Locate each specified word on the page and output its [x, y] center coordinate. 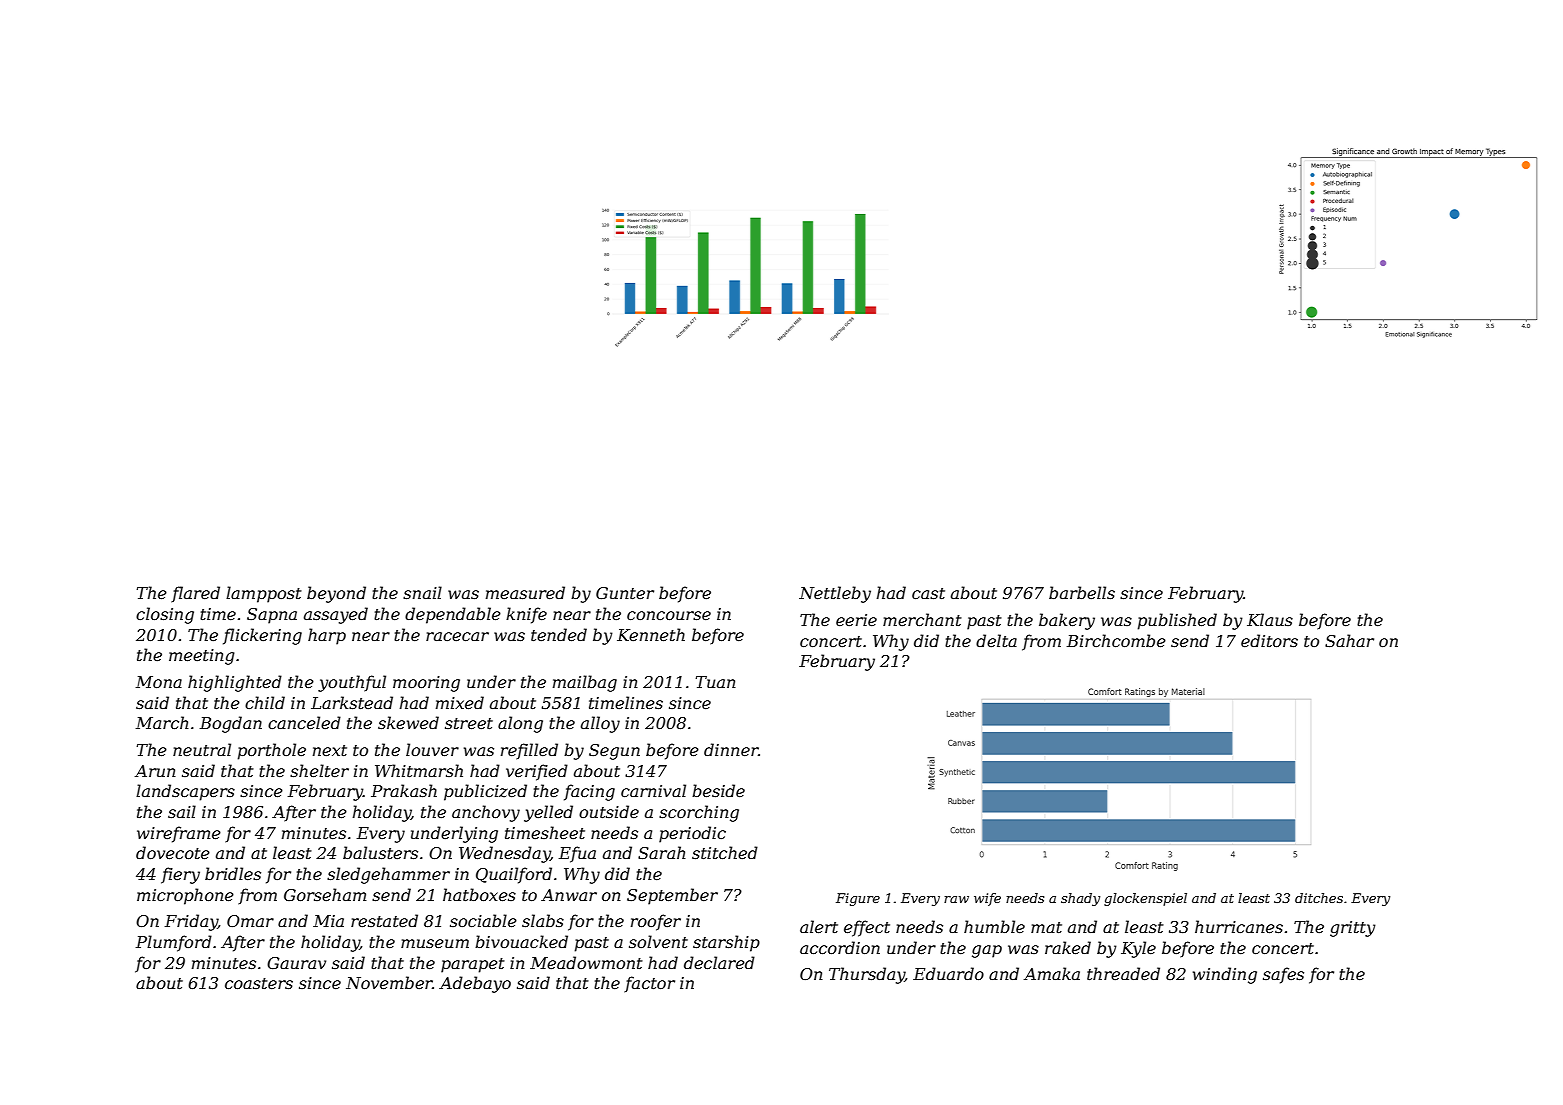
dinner [731, 749]
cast [928, 593]
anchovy [486, 813]
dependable [453, 615]
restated [384, 920]
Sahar [1349, 640]
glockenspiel [1145, 899]
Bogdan [231, 724]
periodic [692, 834]
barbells [1082, 592]
